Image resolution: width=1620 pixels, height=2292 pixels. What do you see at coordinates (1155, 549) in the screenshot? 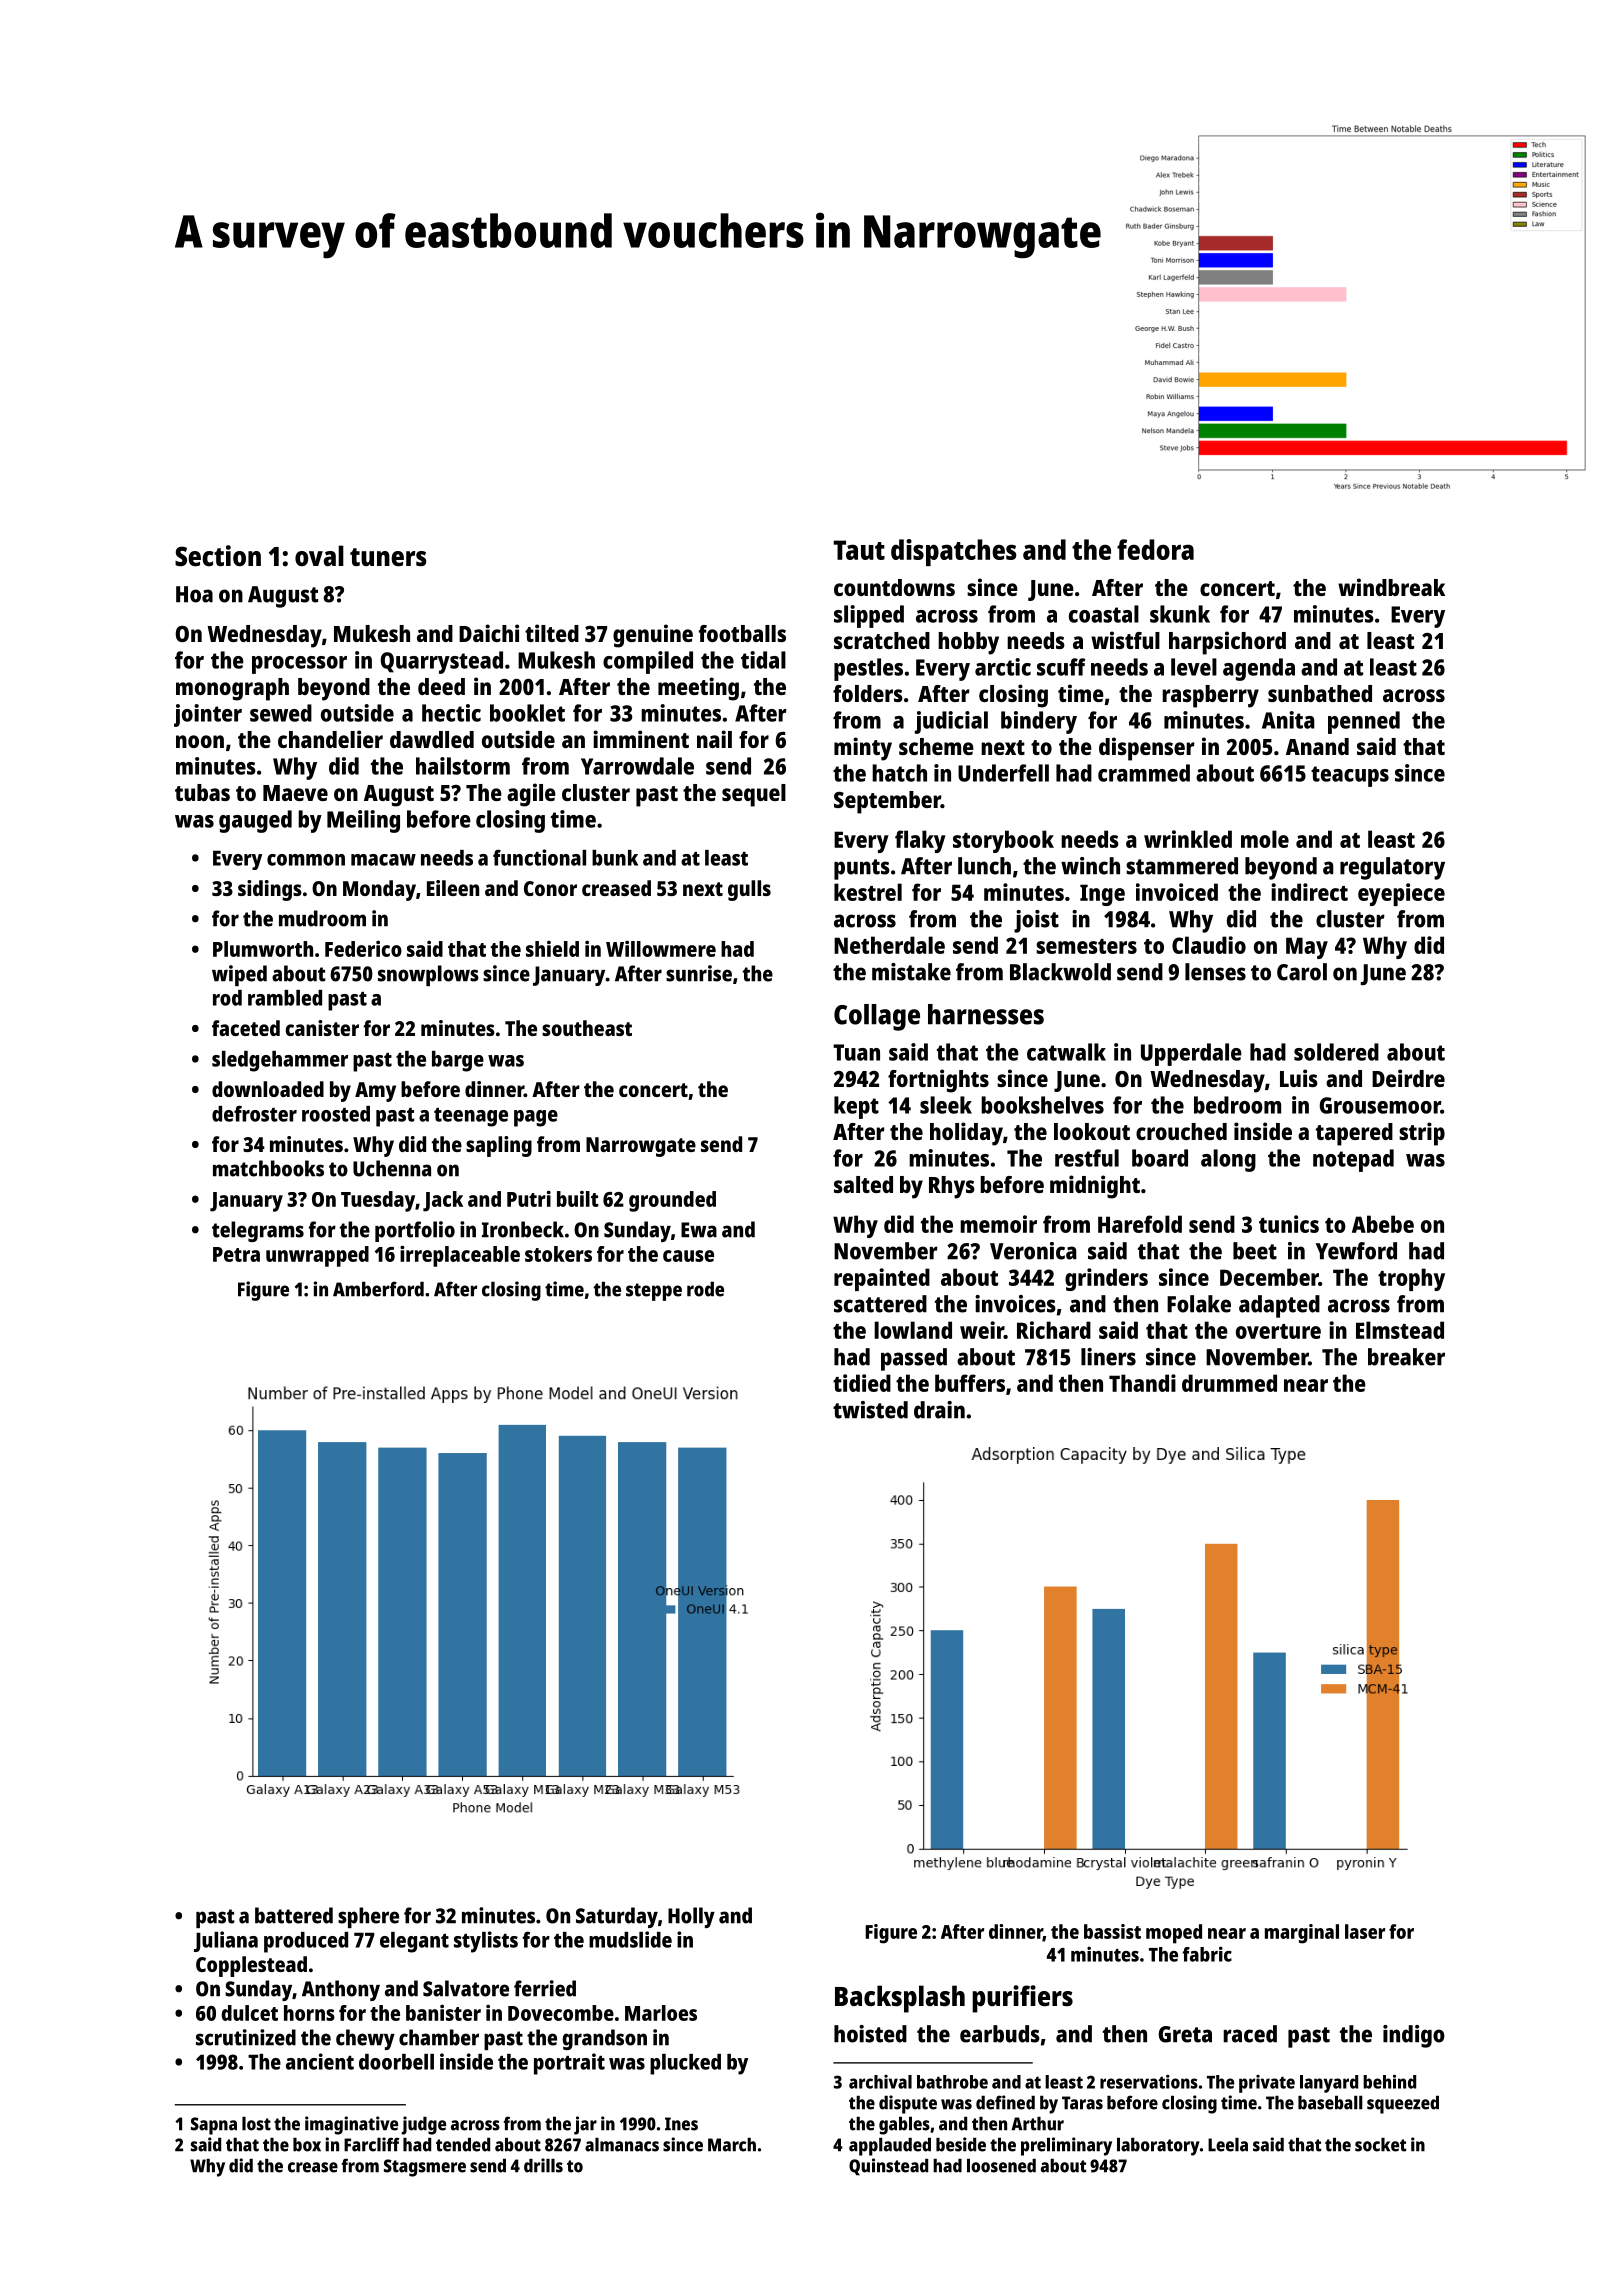
I see `fedora` at bounding box center [1155, 549].
